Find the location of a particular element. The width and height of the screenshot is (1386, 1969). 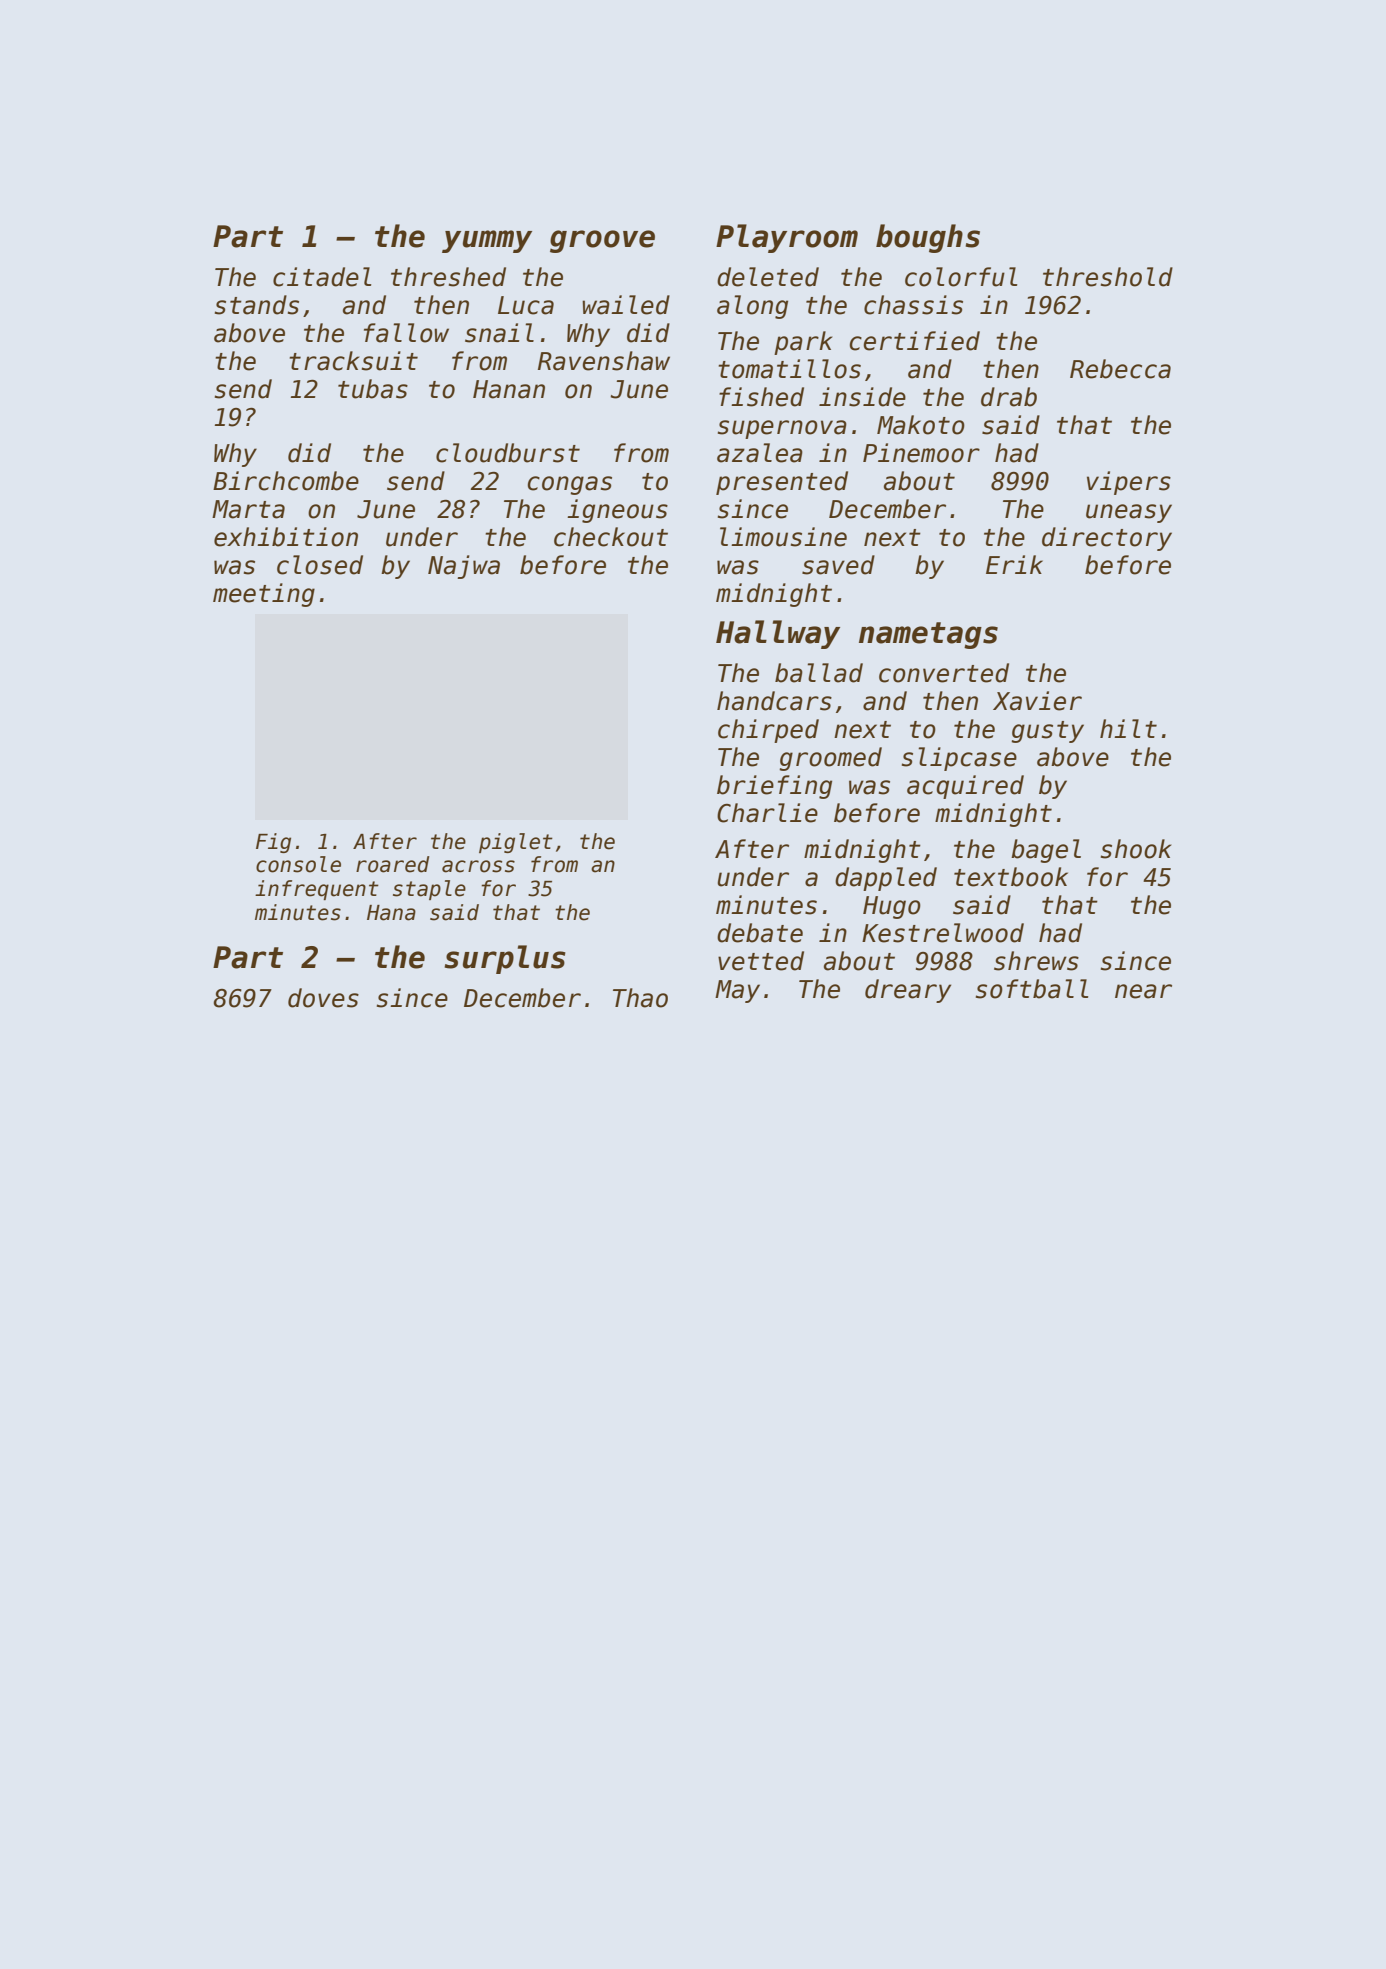

yummy is located at coordinates (487, 241).
